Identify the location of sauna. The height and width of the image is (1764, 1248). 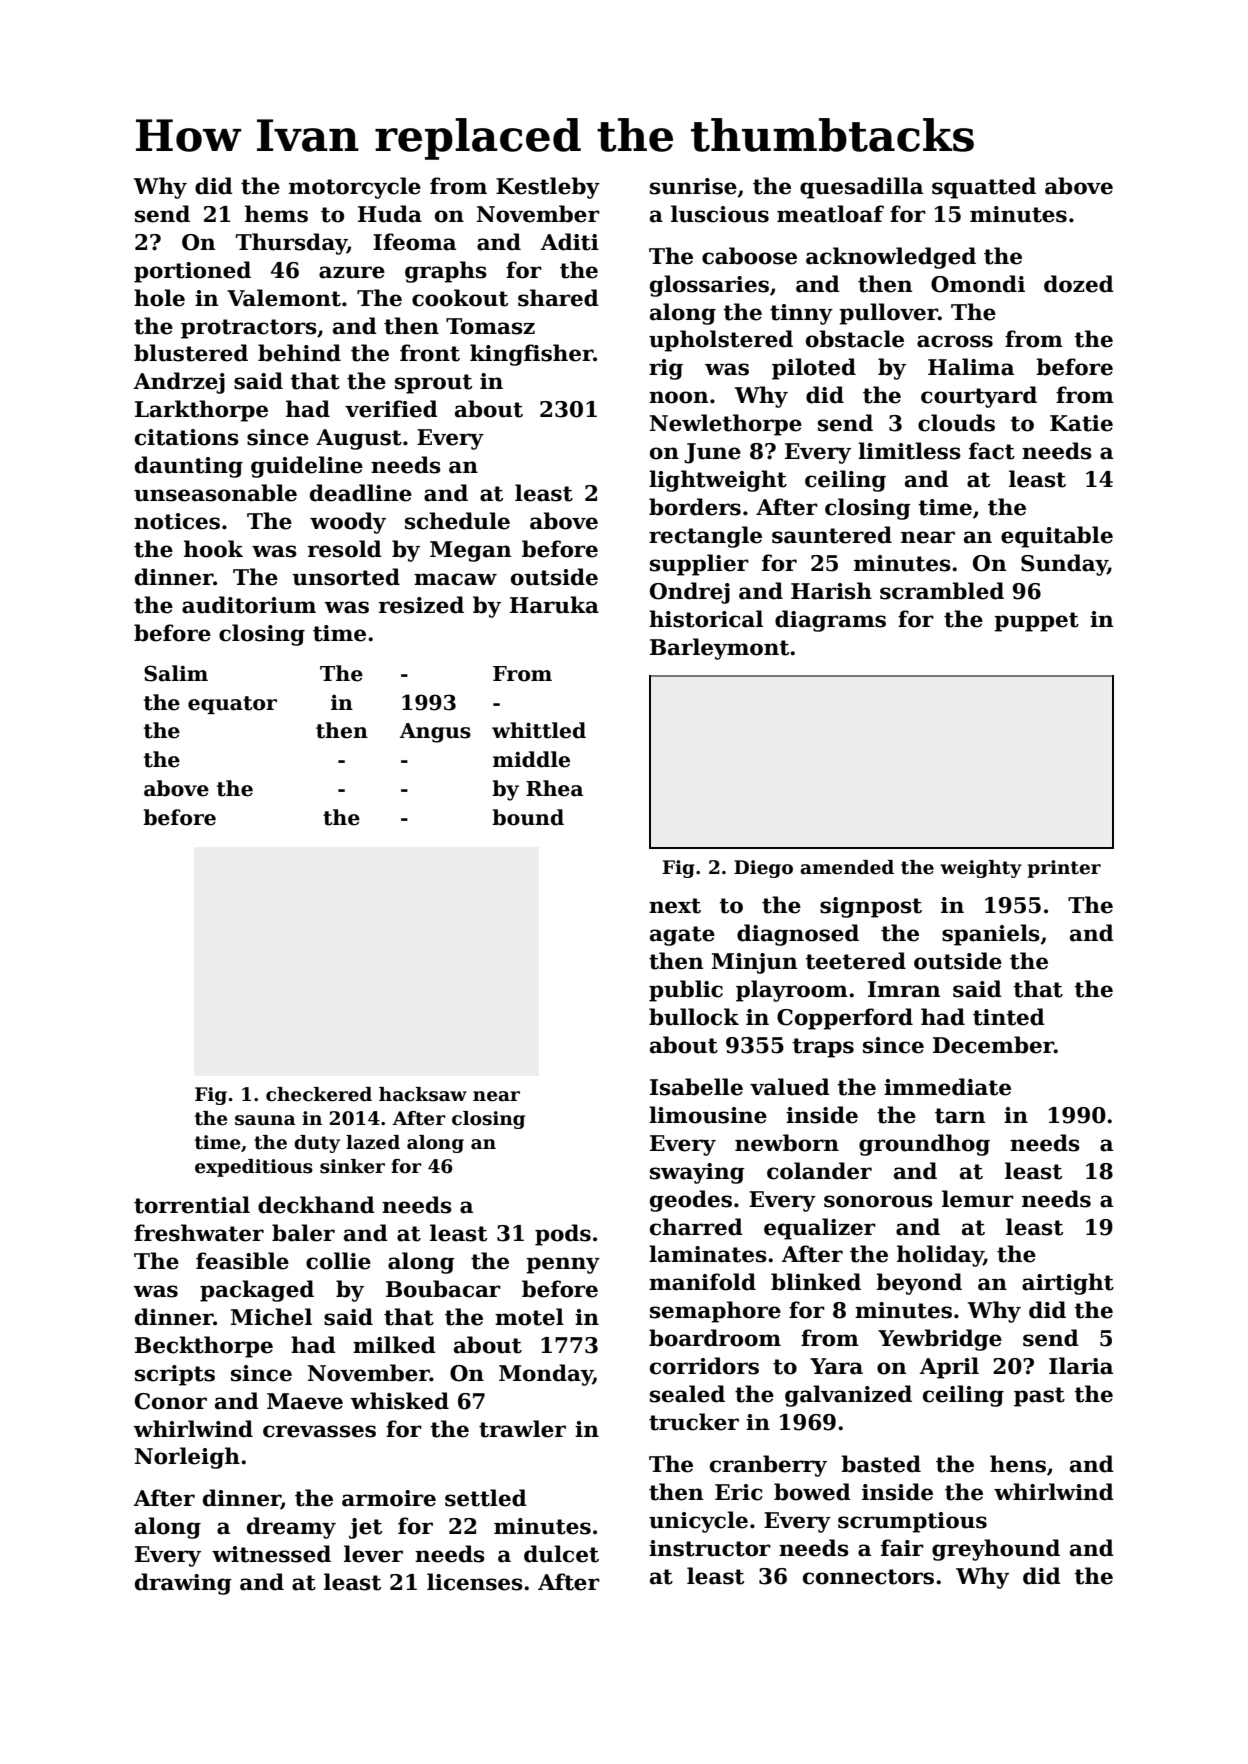
(265, 1120).
